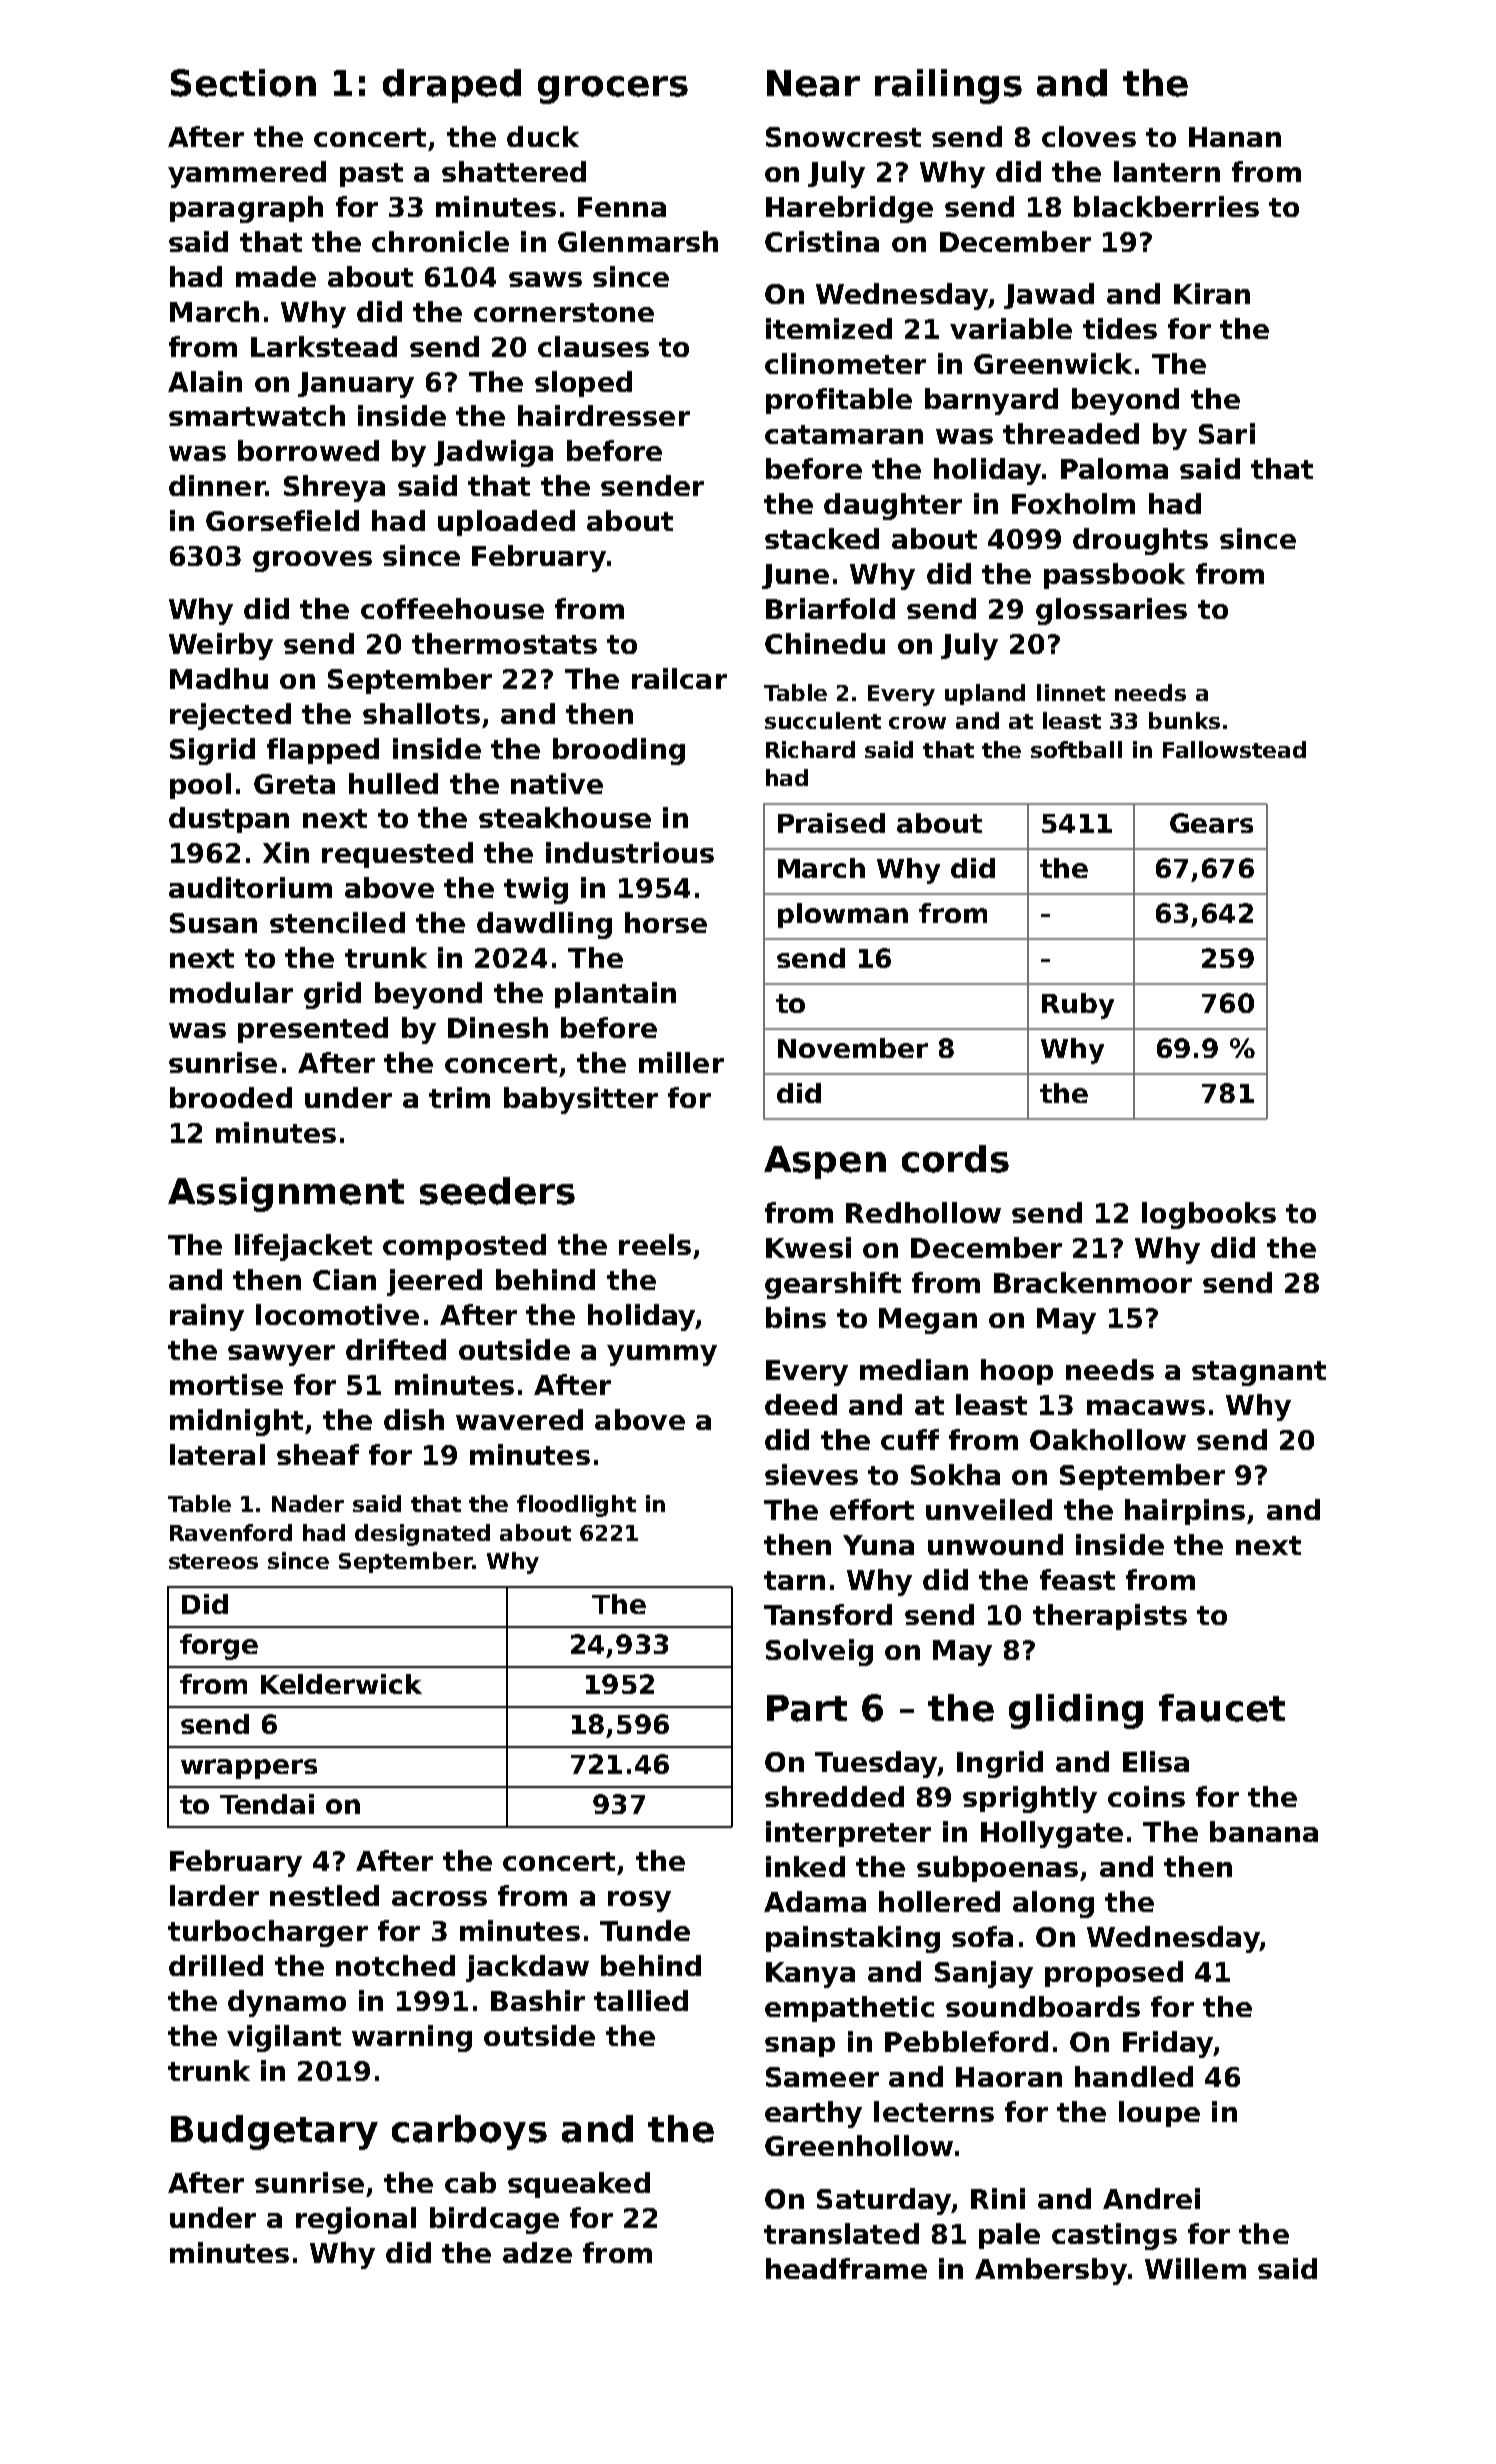  I want to click on Budgetary, so click(274, 2132).
